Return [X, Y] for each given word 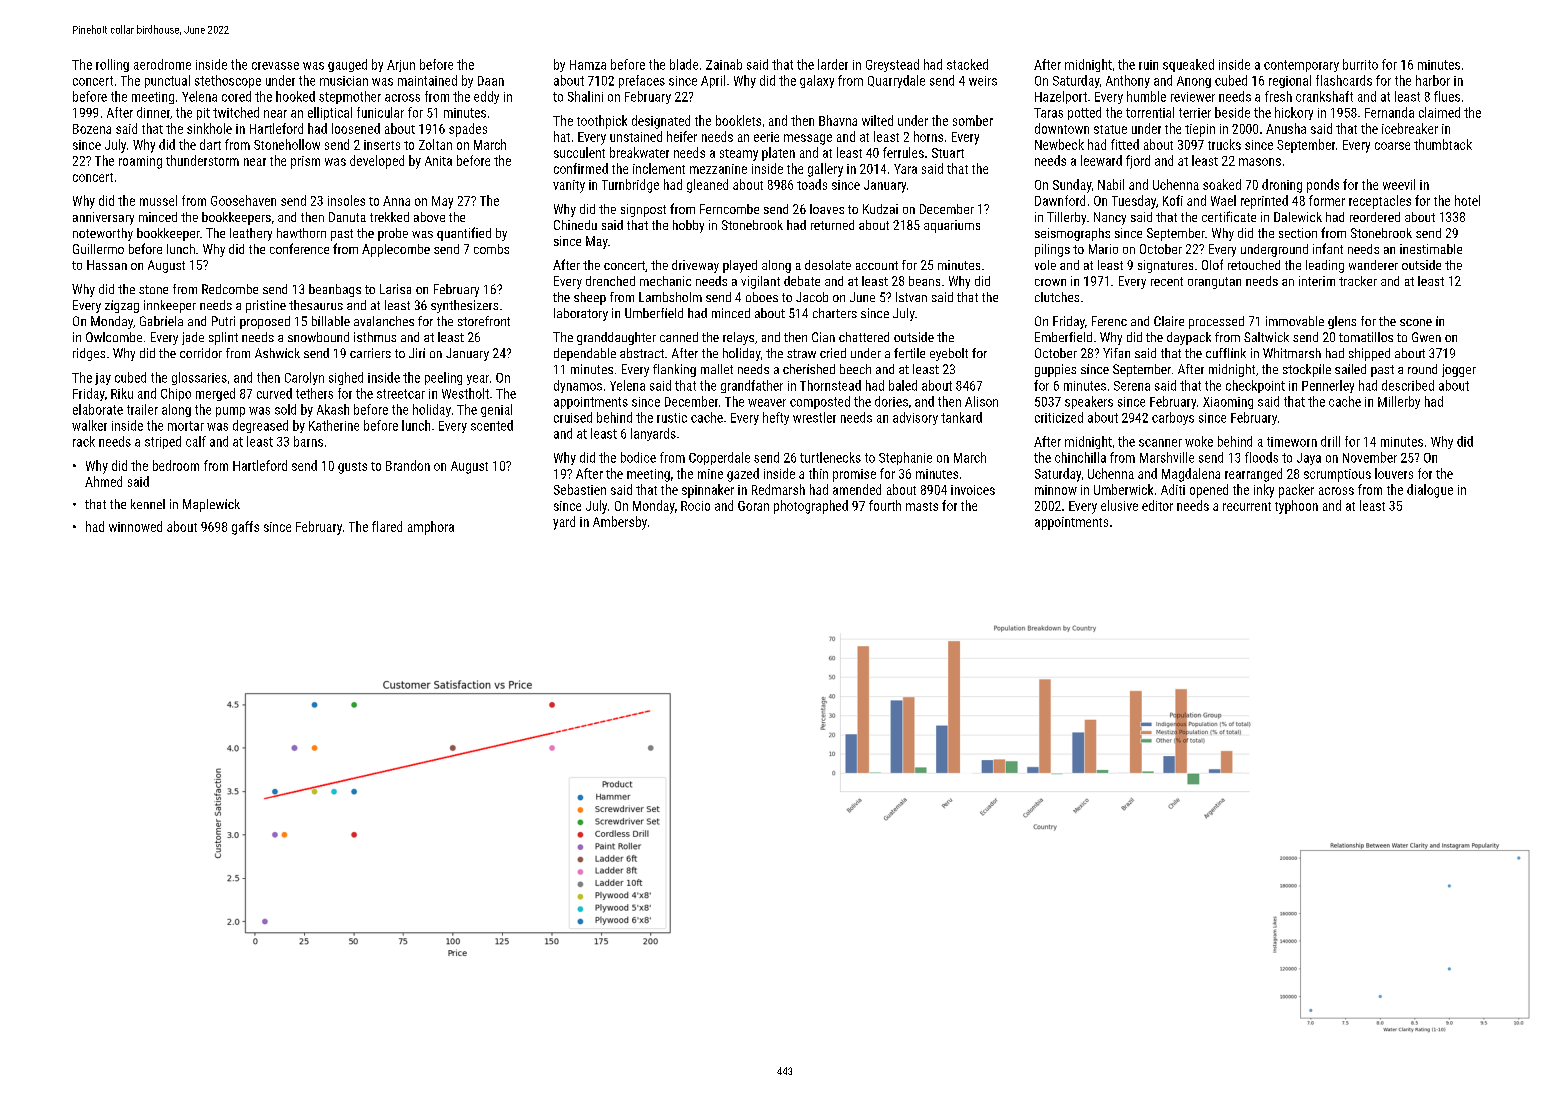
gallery [825, 170]
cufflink [1226, 353]
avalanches [384, 321]
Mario [1103, 249]
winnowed [135, 526]
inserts [382, 145]
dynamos [578, 386]
